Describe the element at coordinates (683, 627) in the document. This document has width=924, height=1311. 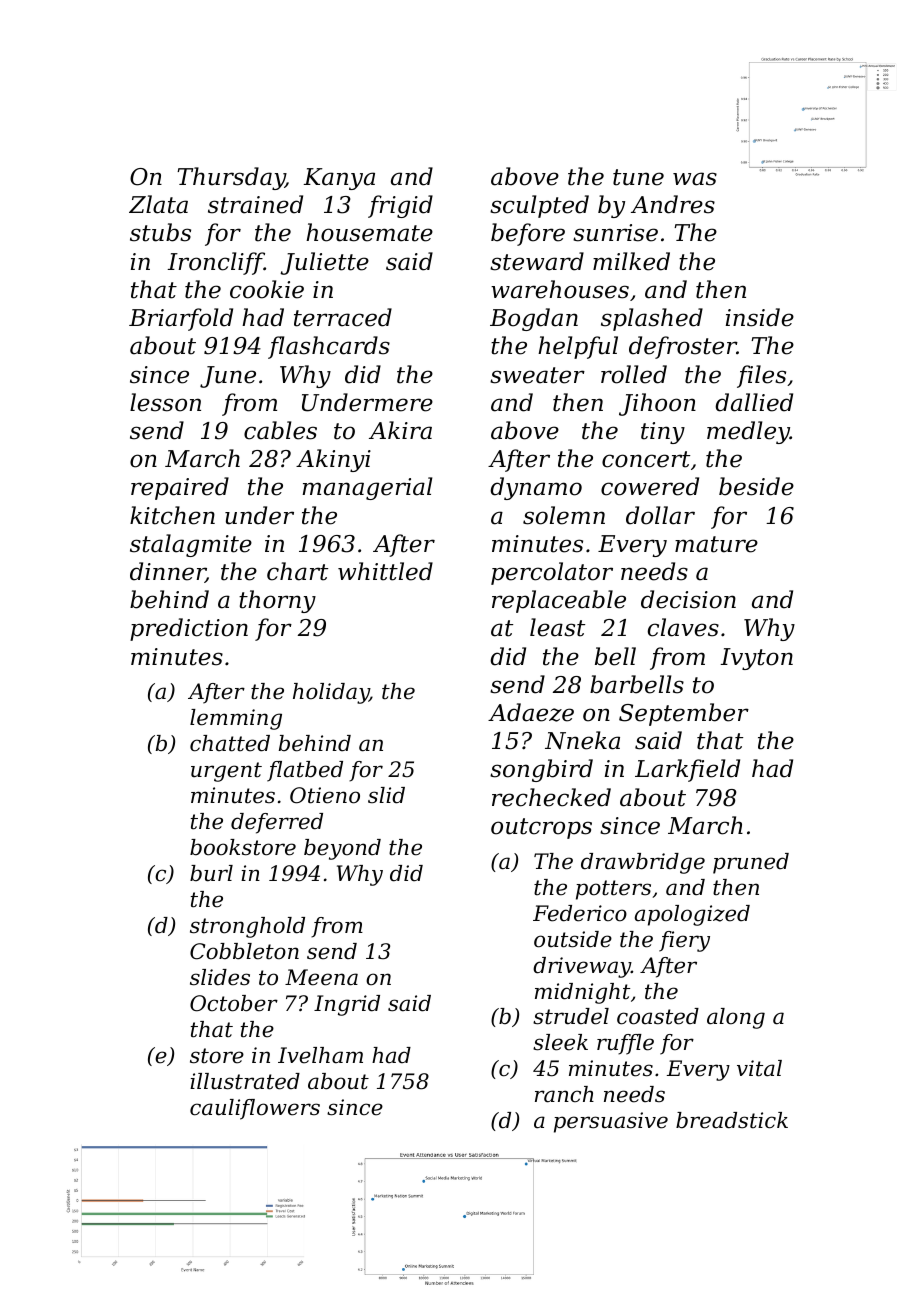
I see `claves` at that location.
